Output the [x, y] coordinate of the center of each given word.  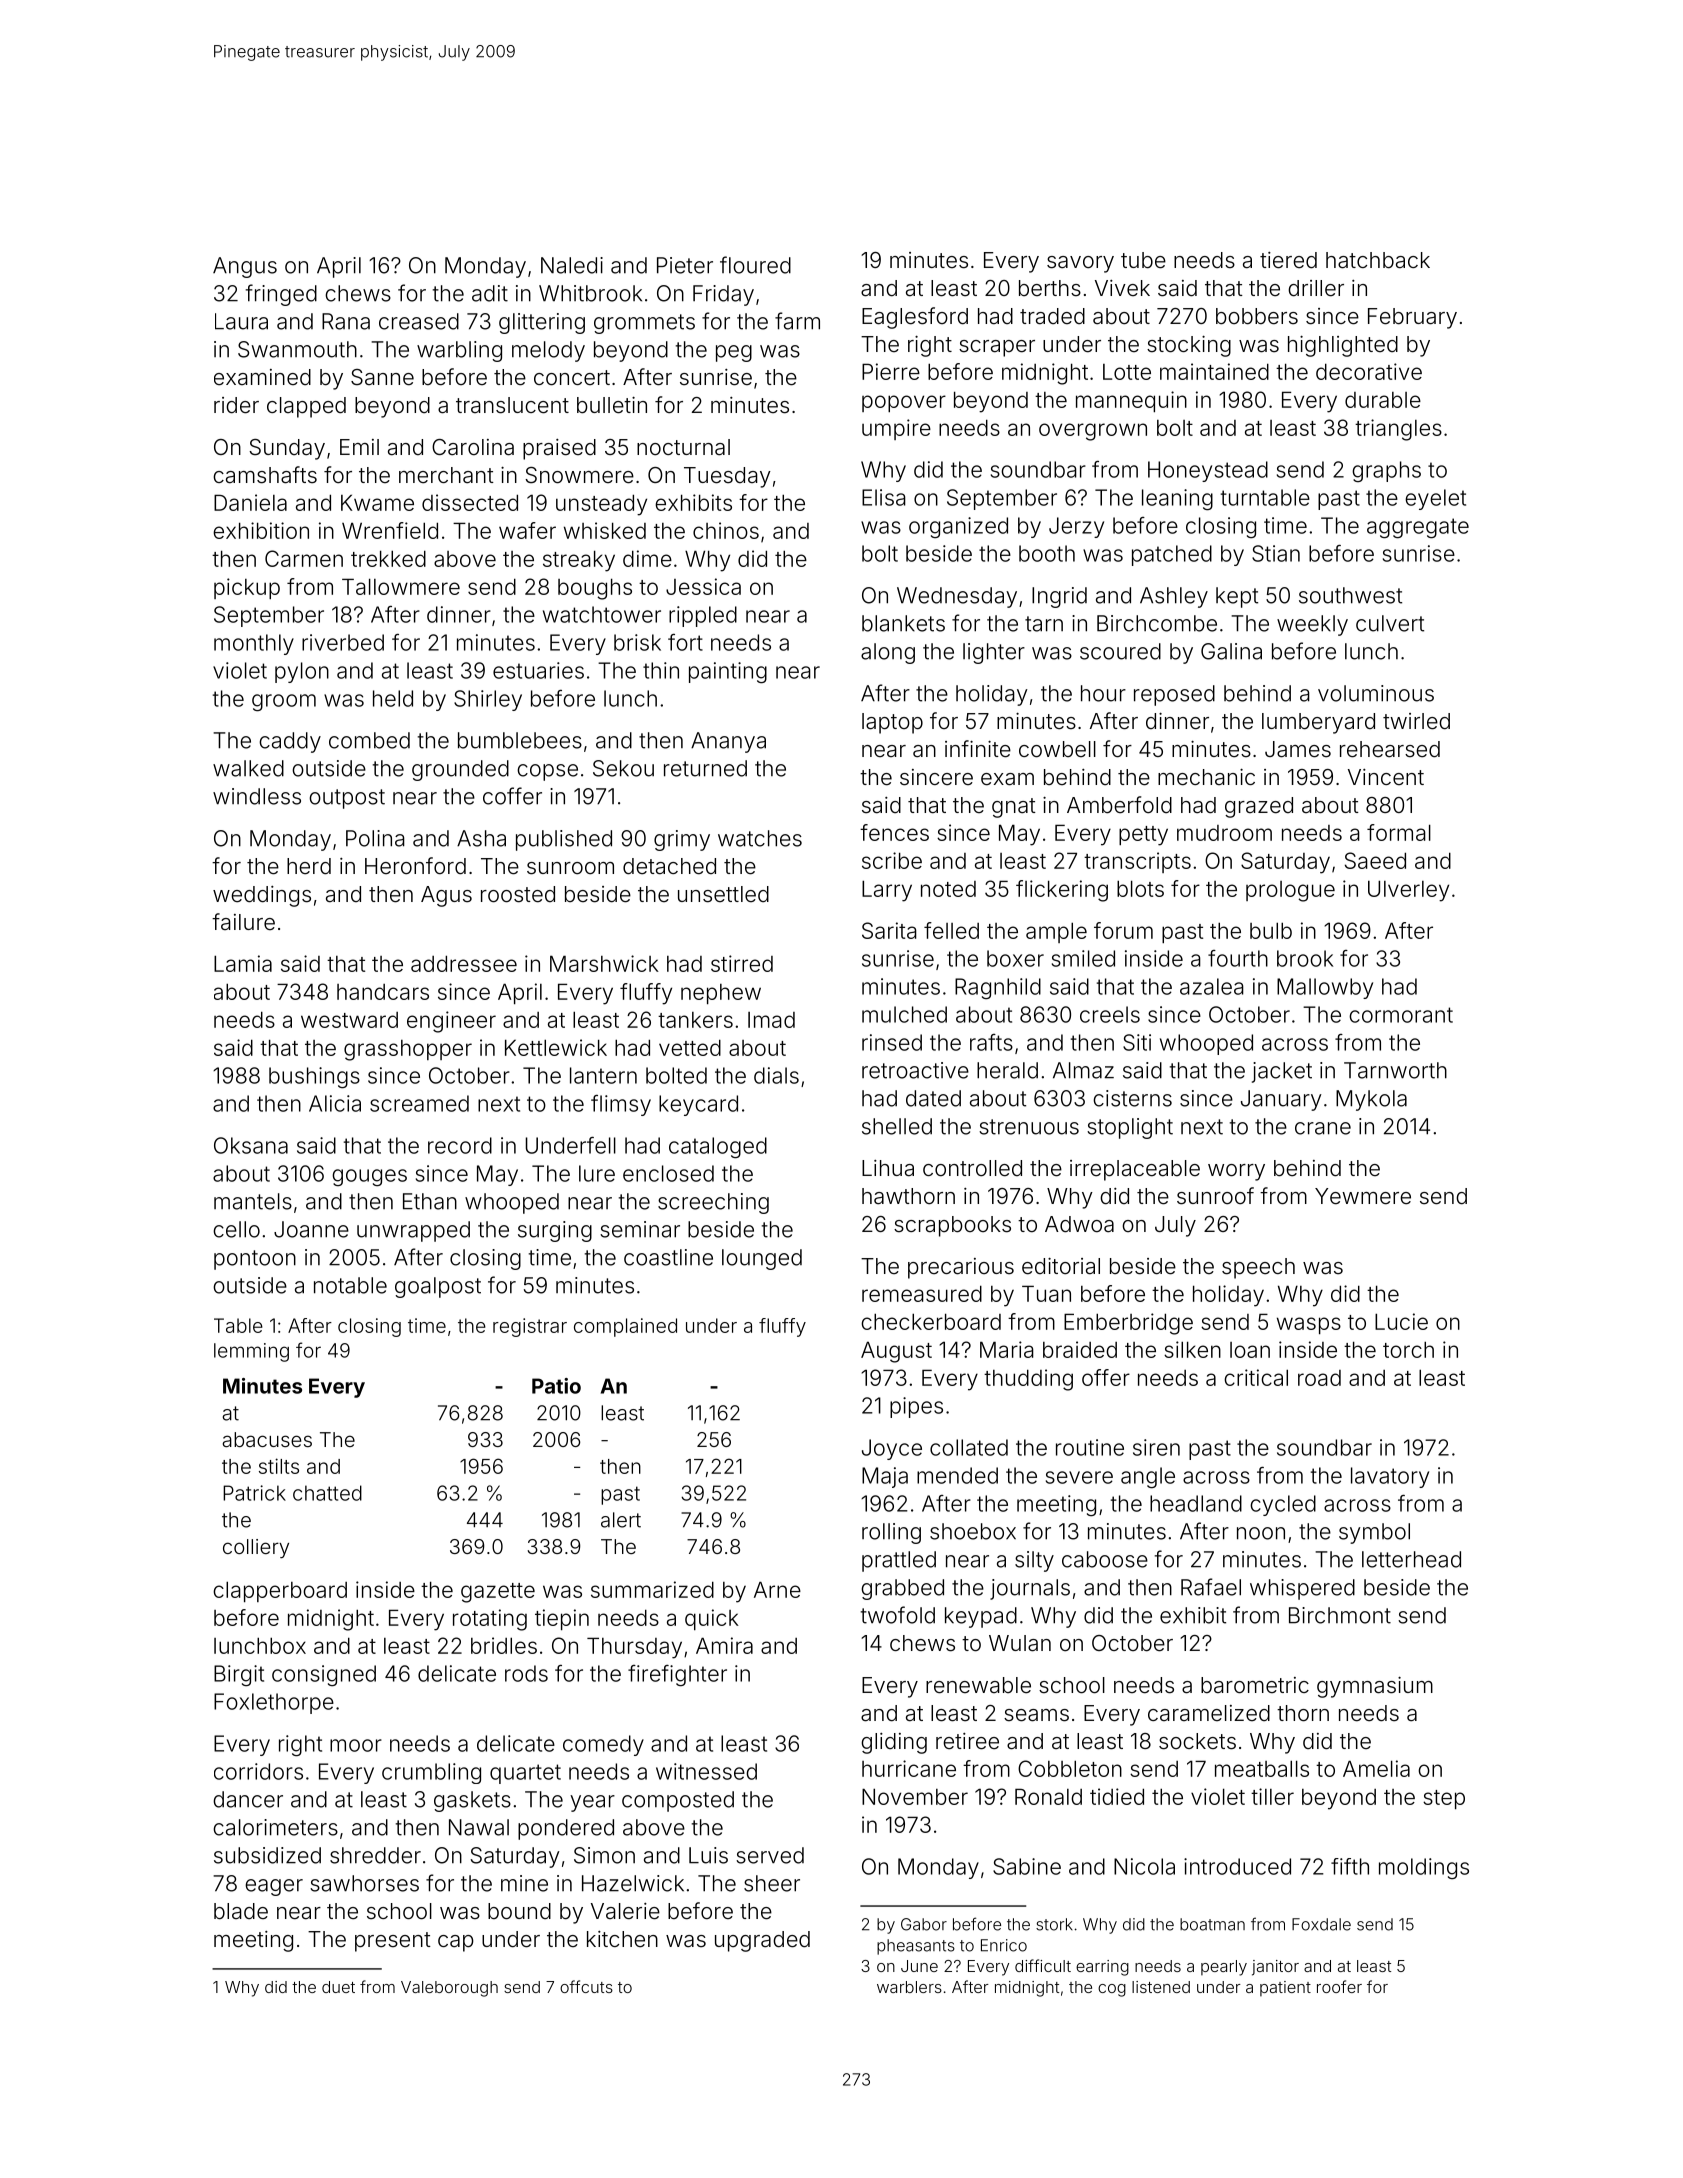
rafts [991, 1042]
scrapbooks [952, 1226]
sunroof [1215, 1196]
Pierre [891, 371]
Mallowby [1325, 988]
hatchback [1378, 260]
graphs [1386, 471]
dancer [248, 1799]
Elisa [884, 497]
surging [555, 1231]
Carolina [473, 447]
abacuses [267, 1439]
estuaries [538, 670]
